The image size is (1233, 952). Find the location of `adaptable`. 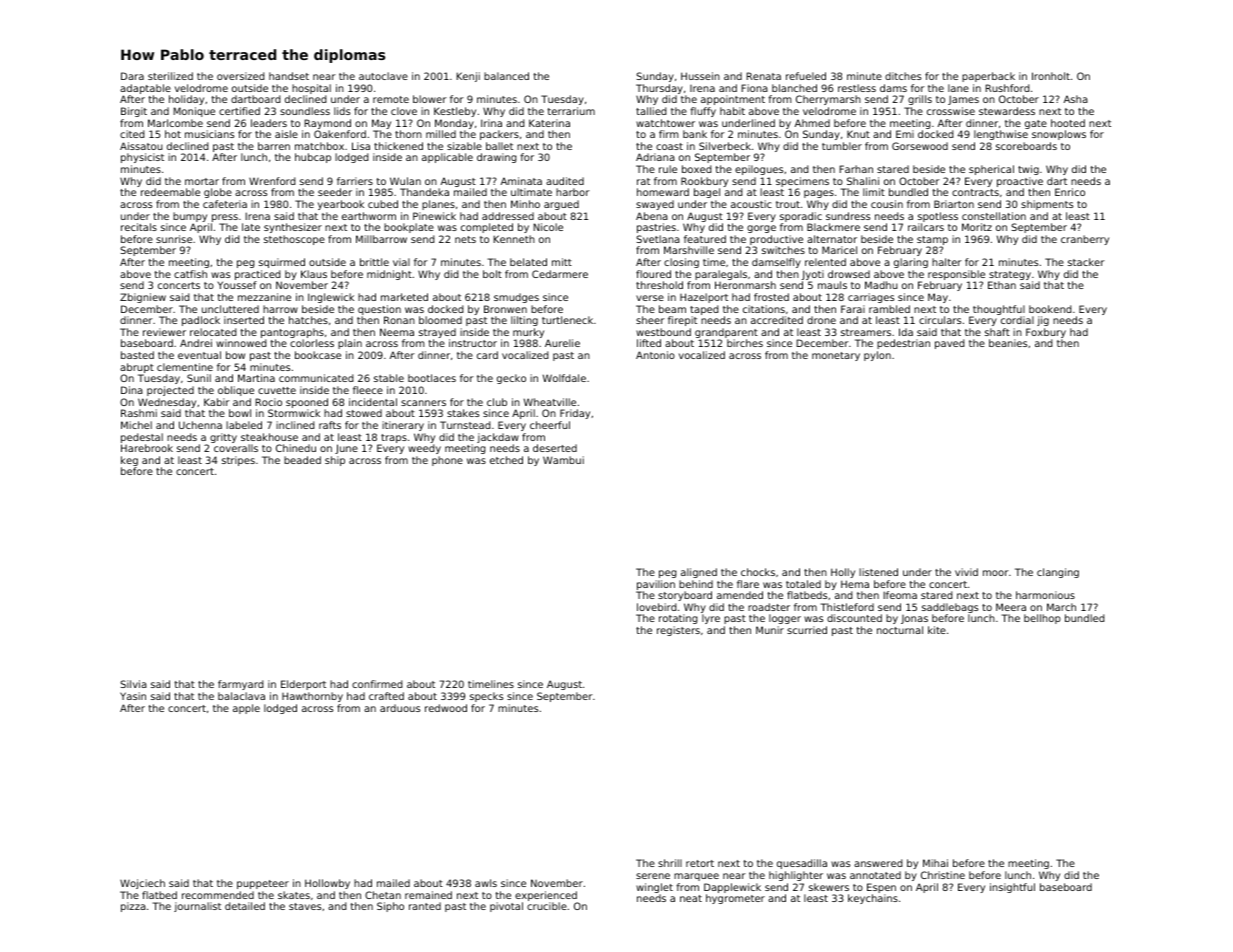

adaptable is located at coordinates (145, 89).
